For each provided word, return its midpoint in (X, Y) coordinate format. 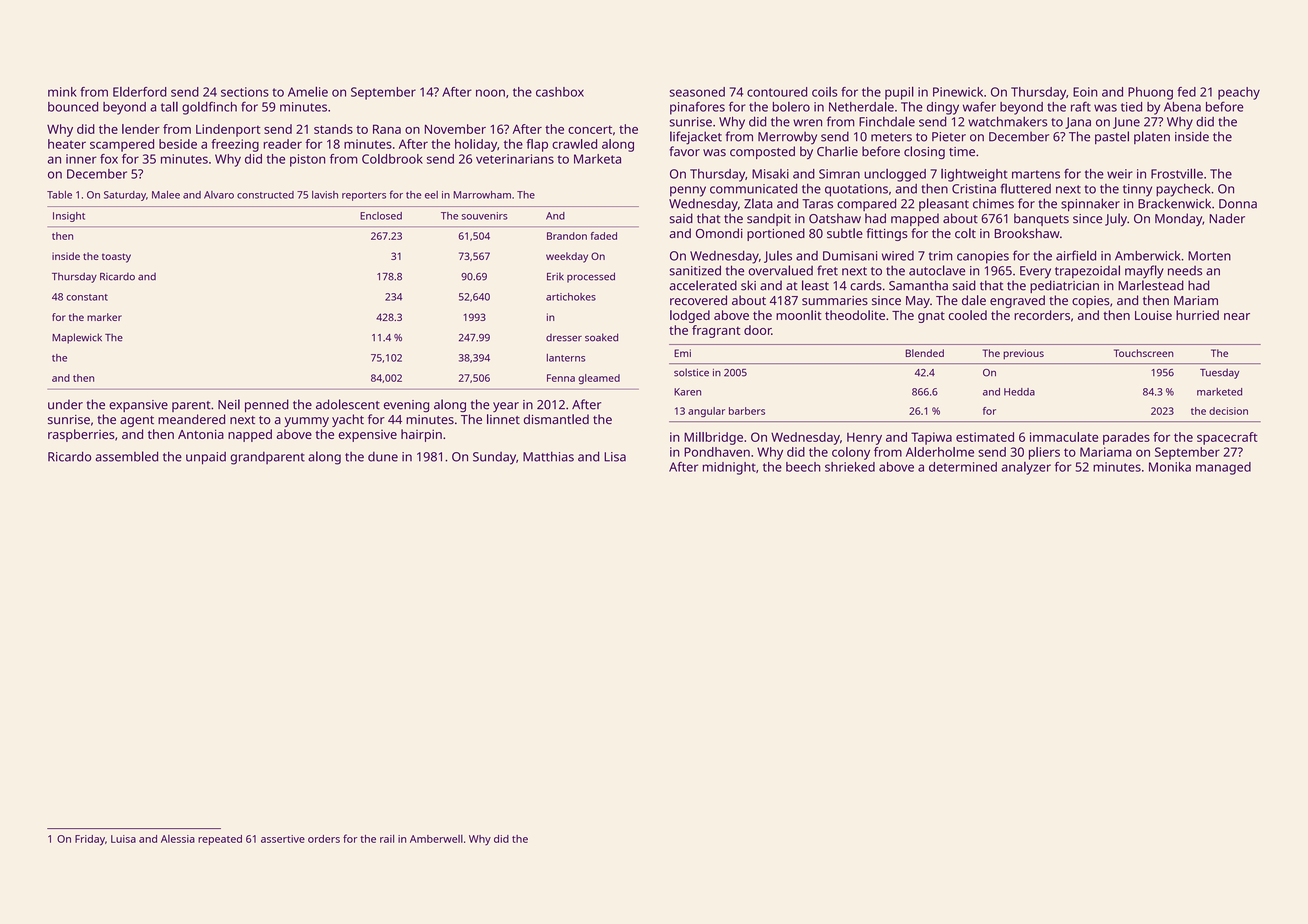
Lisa (615, 457)
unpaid (206, 458)
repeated (220, 840)
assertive (283, 839)
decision (1228, 411)
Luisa (123, 839)
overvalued (780, 270)
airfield (1076, 255)
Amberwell (436, 839)
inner (81, 159)
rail (387, 838)
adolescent (348, 404)
